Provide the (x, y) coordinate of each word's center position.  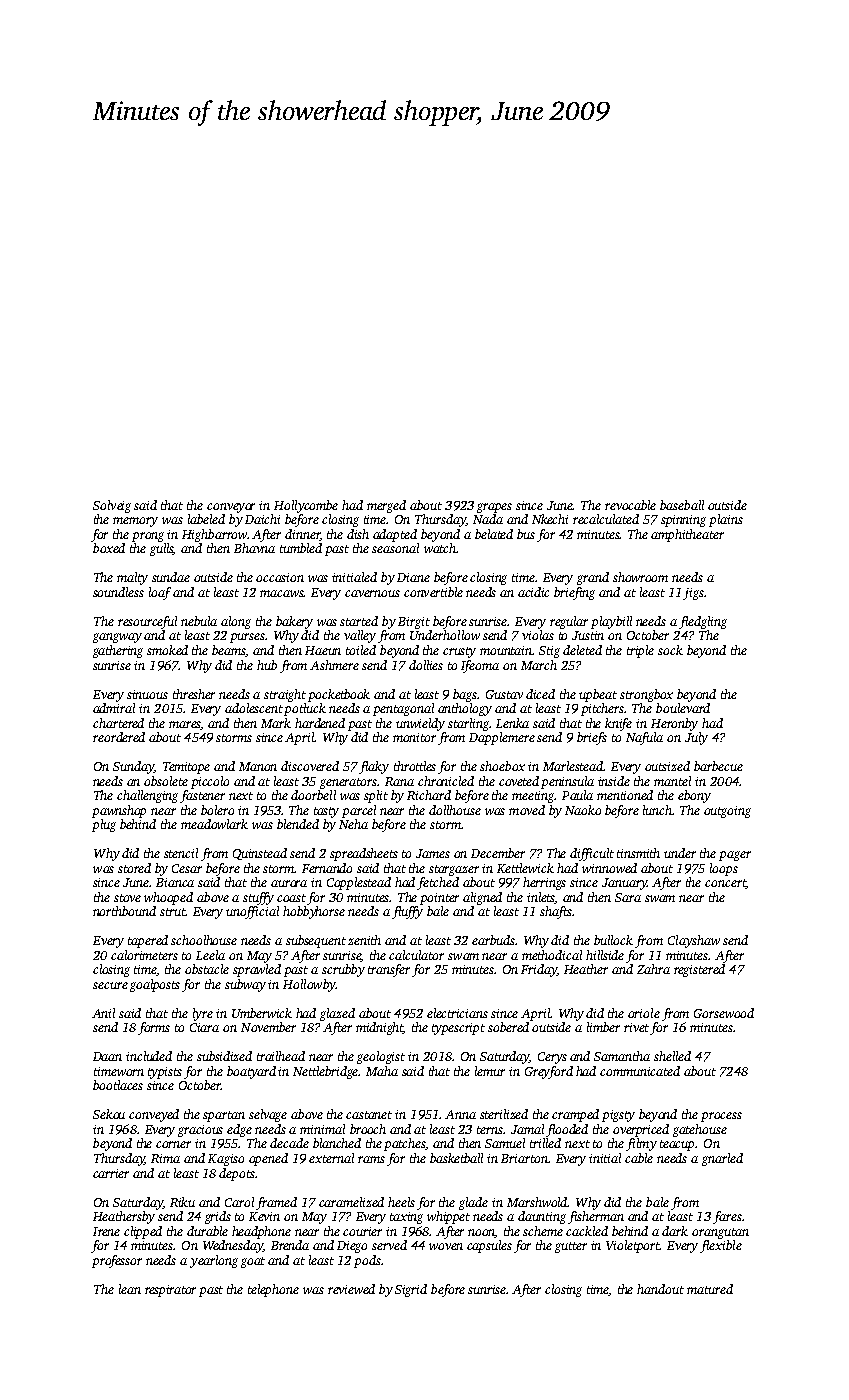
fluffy (407, 912)
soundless (118, 592)
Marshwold (537, 1202)
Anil (103, 1013)
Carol (239, 1202)
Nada (488, 519)
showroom (640, 577)
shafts (556, 912)
